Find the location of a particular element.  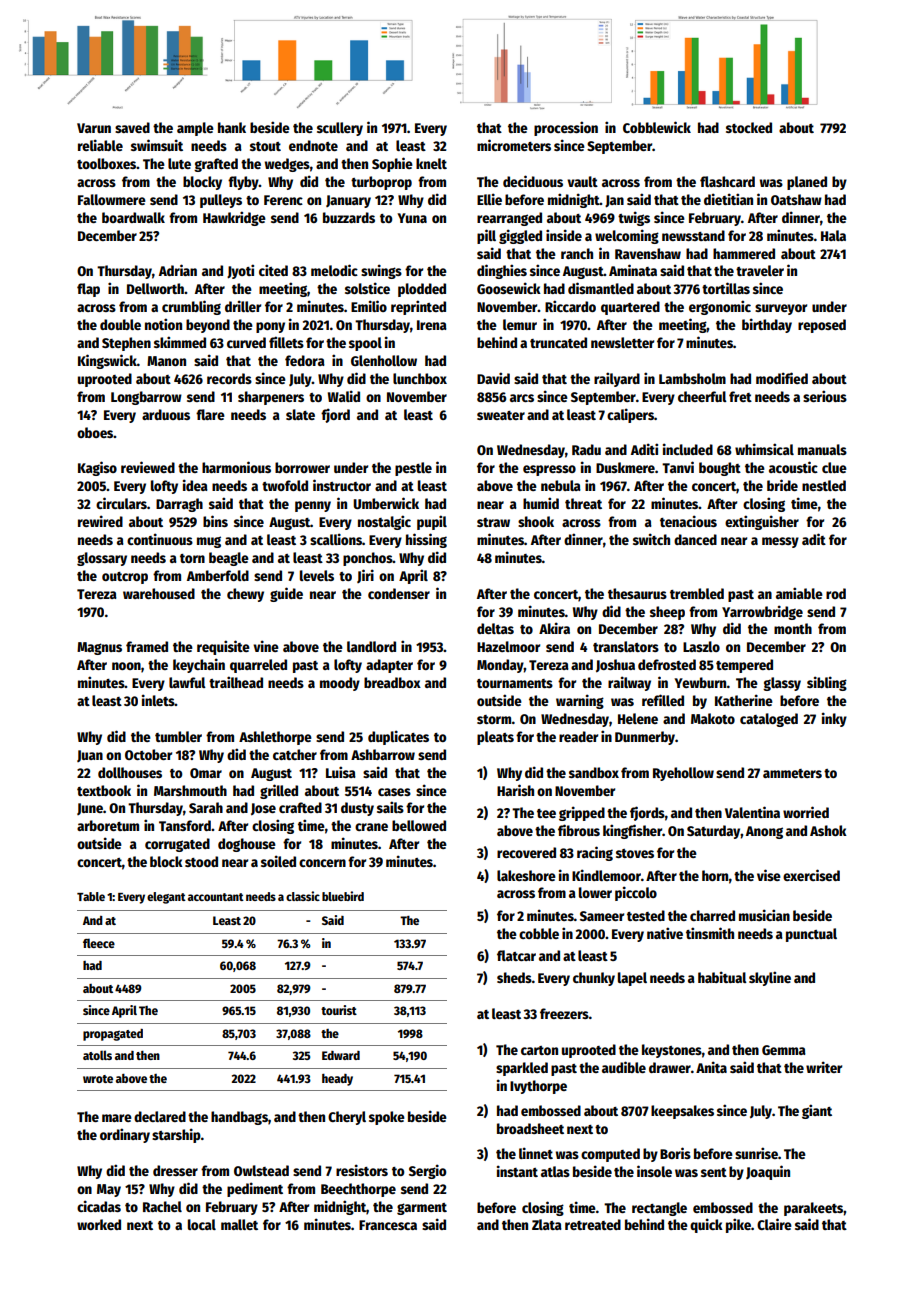

bluebird is located at coordinates (343, 896).
